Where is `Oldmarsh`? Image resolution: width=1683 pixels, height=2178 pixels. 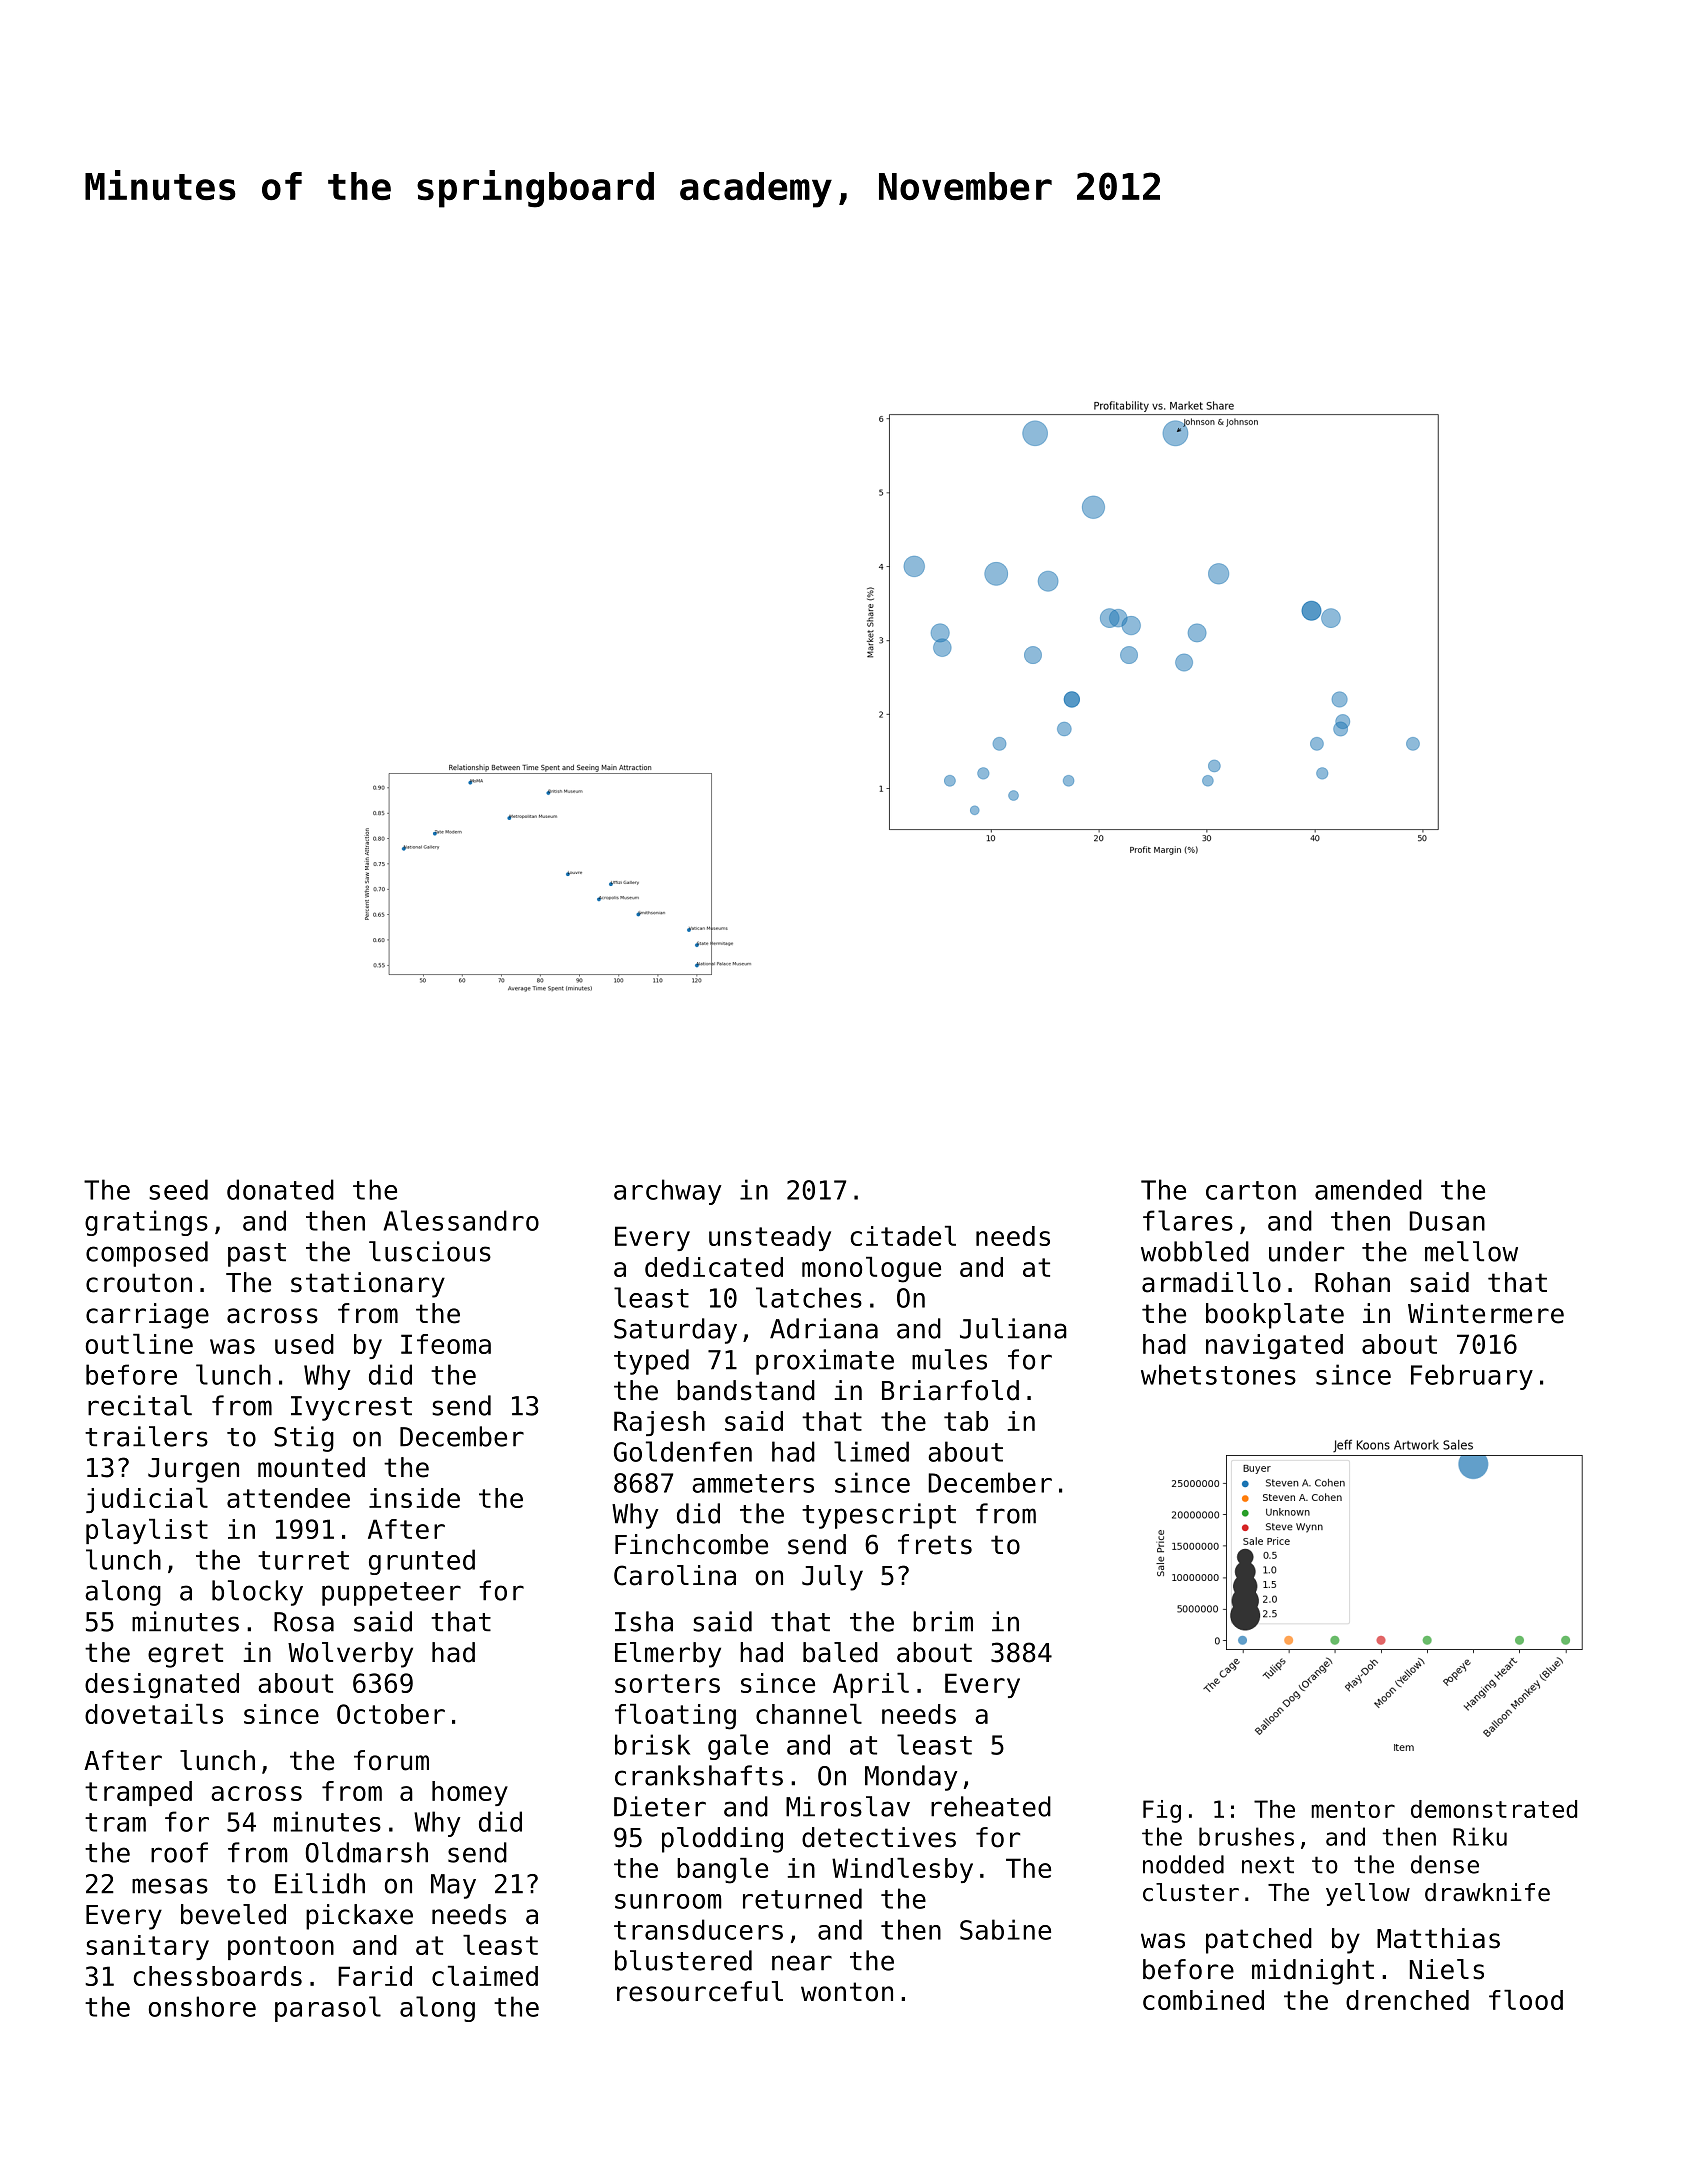 Oldmarsh is located at coordinates (367, 1852).
